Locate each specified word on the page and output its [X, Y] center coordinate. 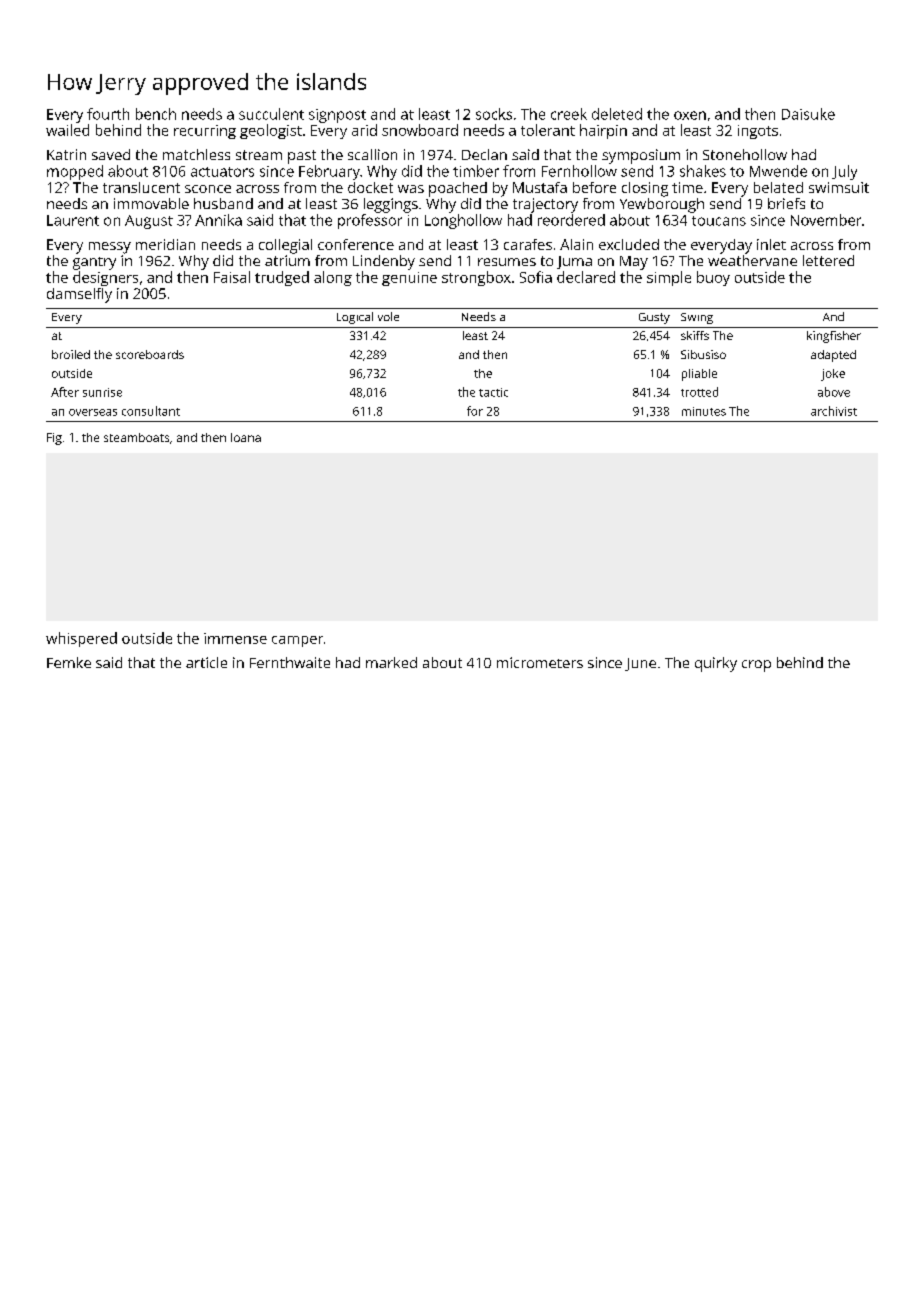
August [149, 222]
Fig [54, 439]
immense [235, 638]
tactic [493, 392]
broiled [71, 354]
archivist [834, 411]
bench [156, 114]
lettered [828, 260]
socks [494, 114]
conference [356, 244]
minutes [704, 411]
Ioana [246, 437]
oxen [690, 115]
